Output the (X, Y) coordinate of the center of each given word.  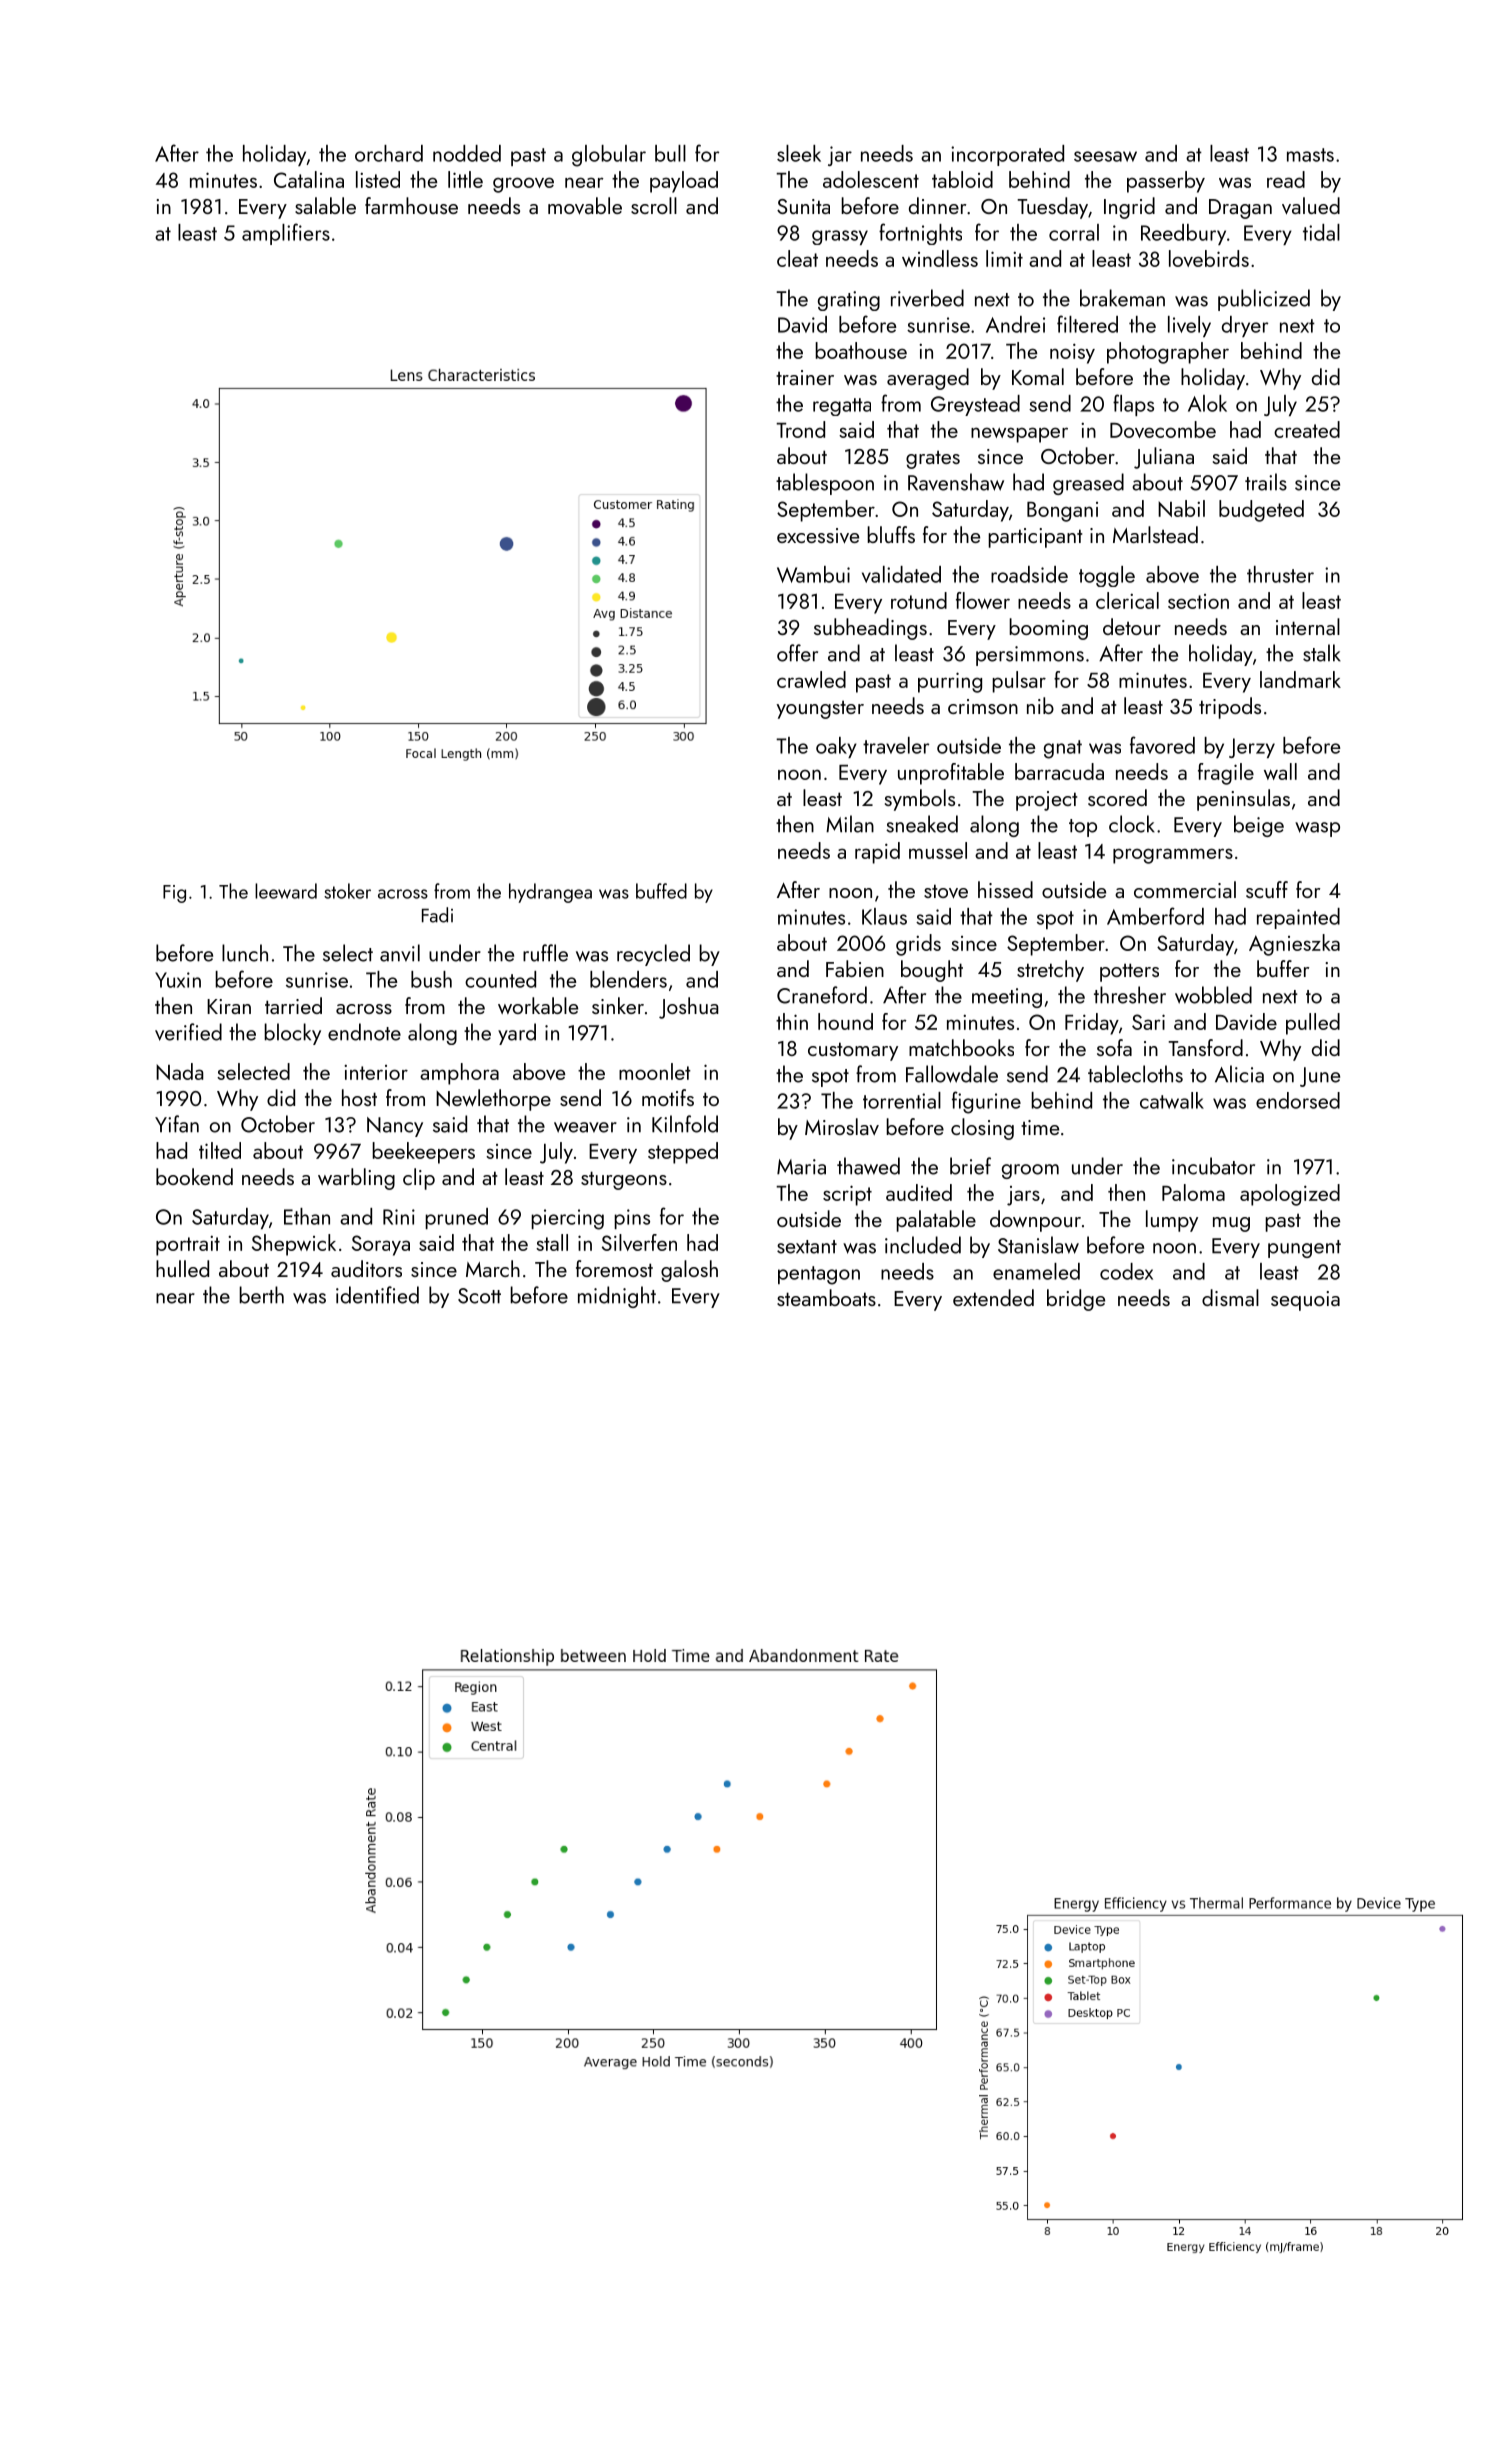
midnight (617, 1297)
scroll (654, 205)
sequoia (1305, 1301)
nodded (467, 153)
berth (261, 1295)
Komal (1038, 376)
